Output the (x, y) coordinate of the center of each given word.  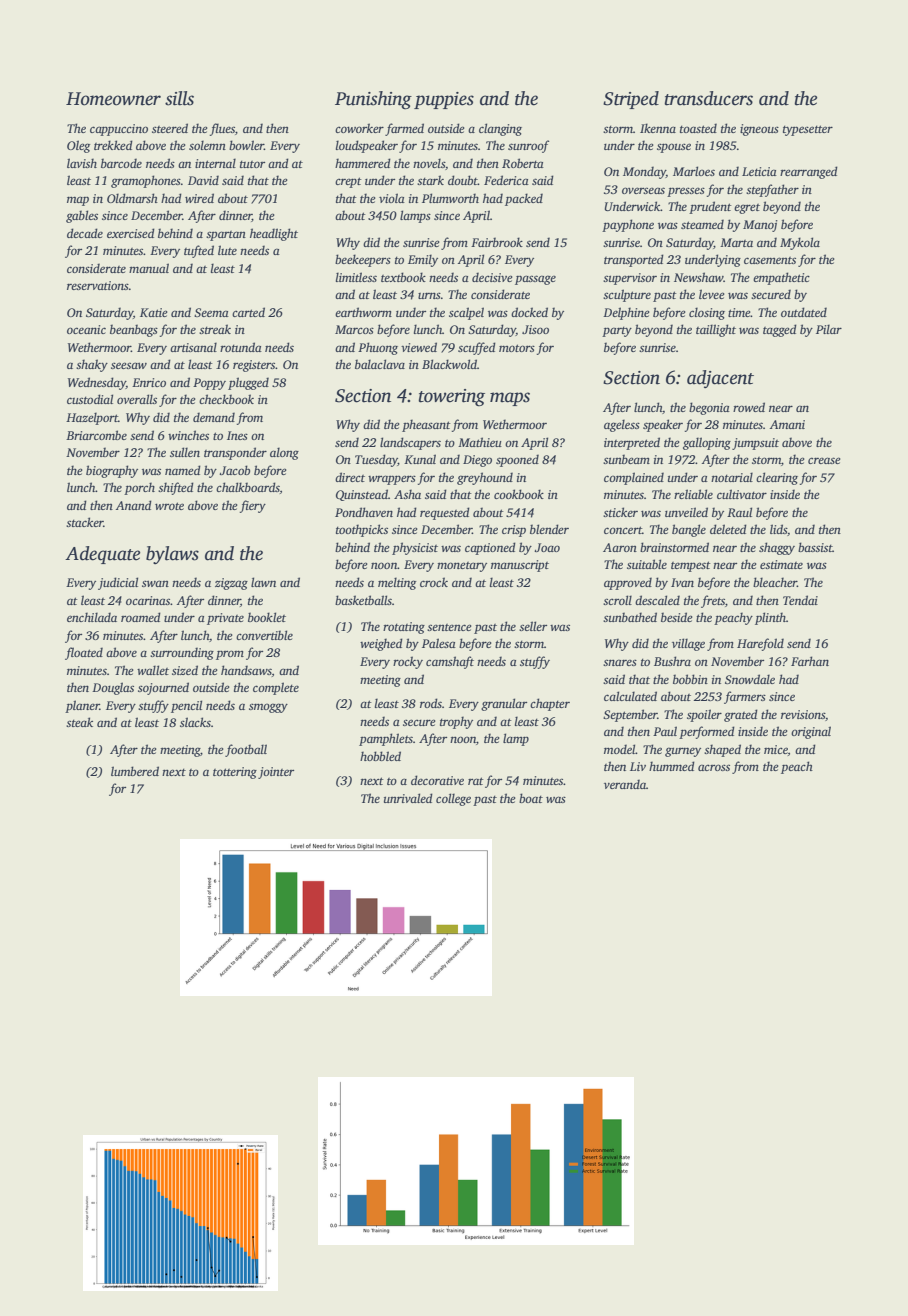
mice (776, 749)
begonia (709, 408)
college (453, 799)
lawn (263, 582)
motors (517, 348)
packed (524, 199)
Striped (631, 100)
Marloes (694, 171)
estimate (781, 564)
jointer (276, 773)
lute (227, 250)
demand (214, 417)
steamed (702, 224)
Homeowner (113, 99)
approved (628, 583)
